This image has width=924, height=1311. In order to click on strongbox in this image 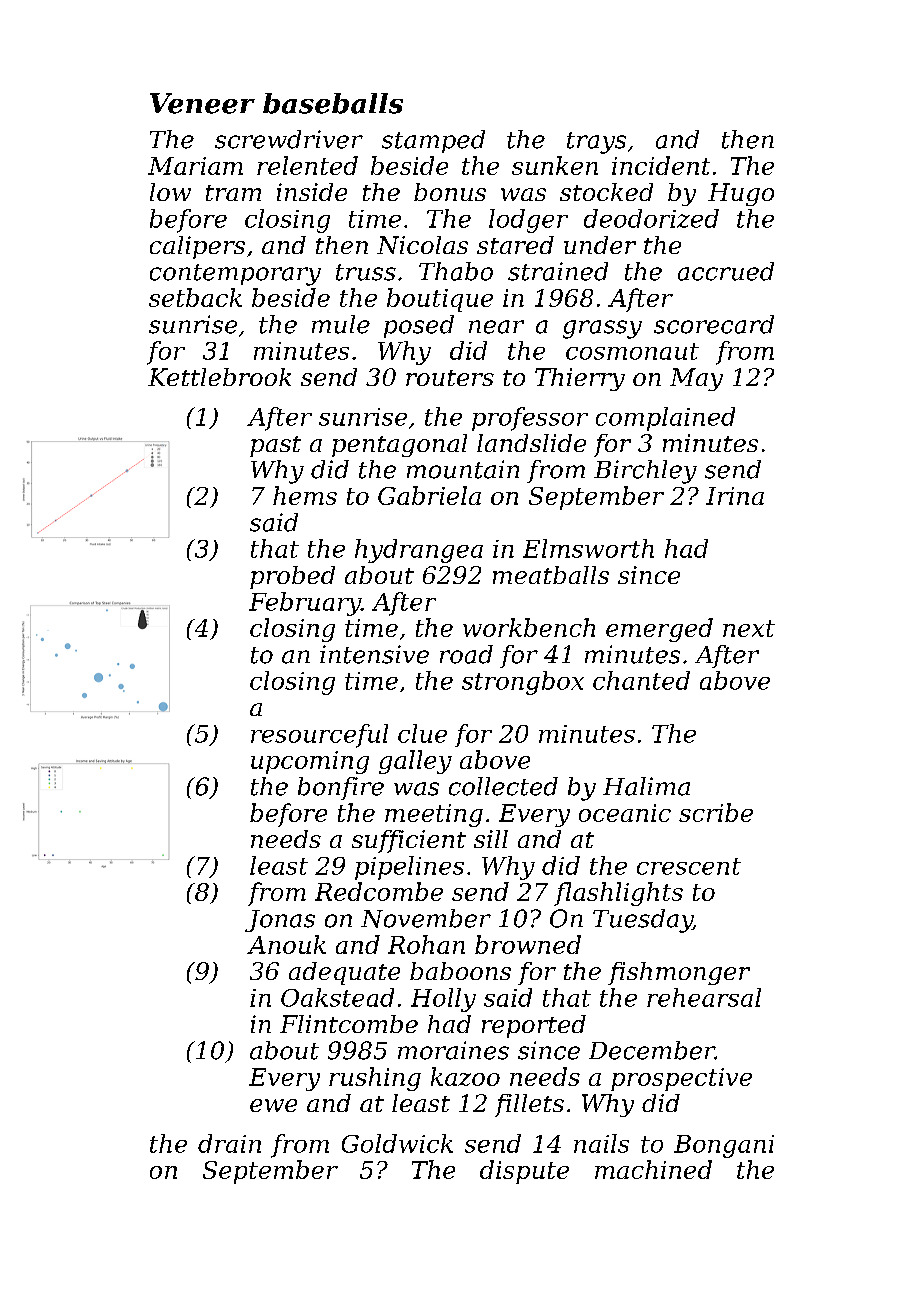, I will do `click(523, 683)`.
